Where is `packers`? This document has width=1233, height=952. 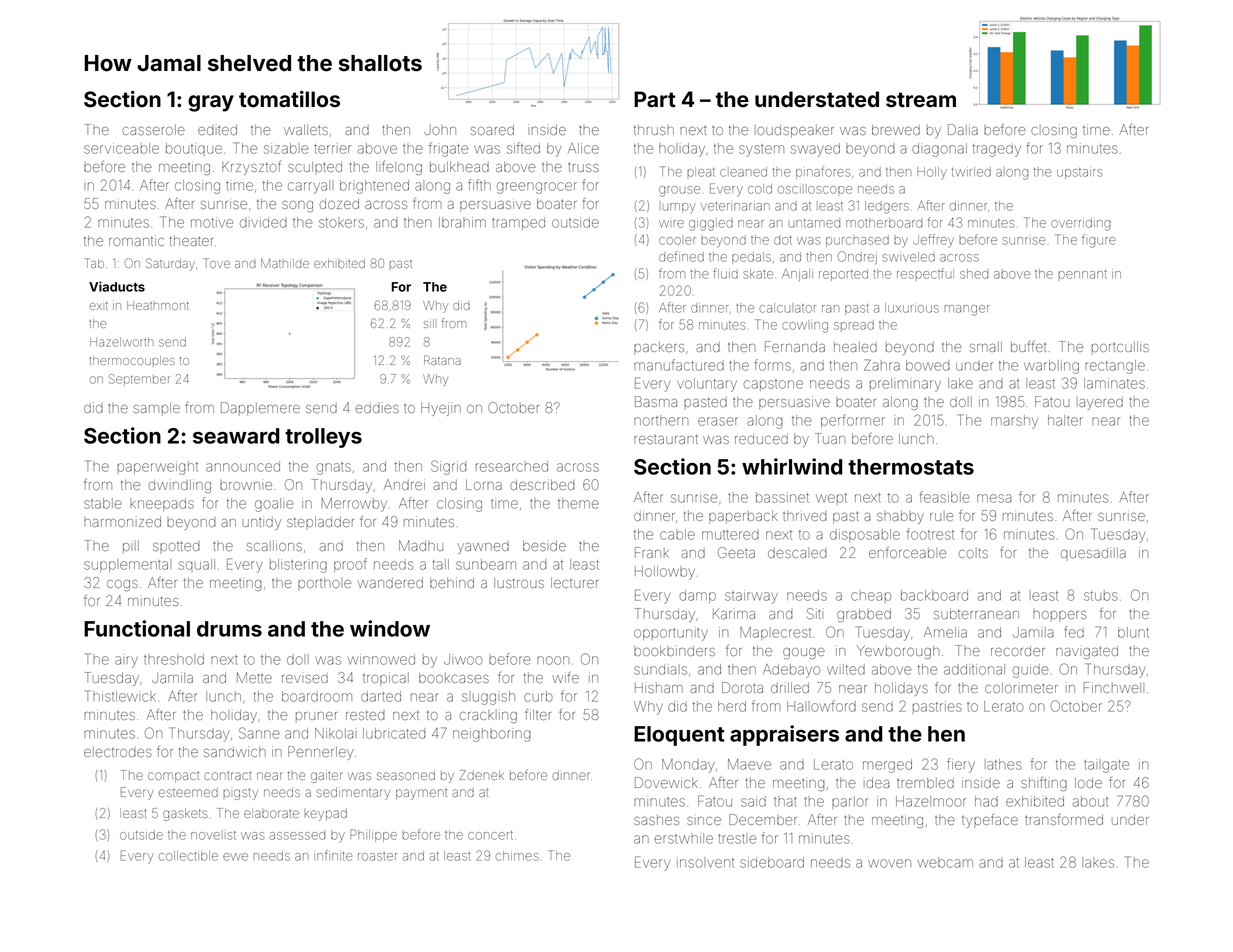 packers is located at coordinates (659, 347).
